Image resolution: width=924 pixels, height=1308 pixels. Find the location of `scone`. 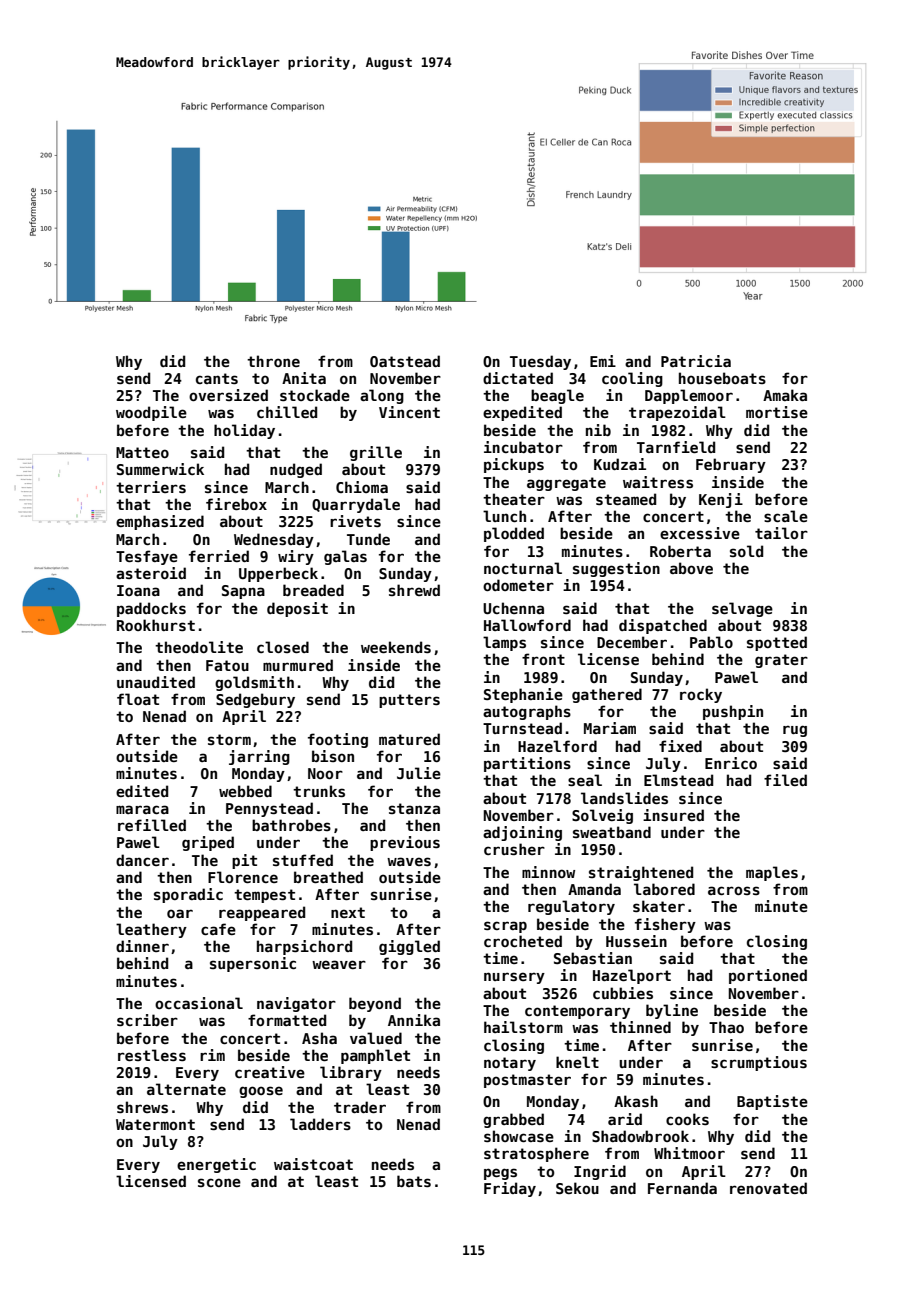

scone is located at coordinates (219, 1182).
